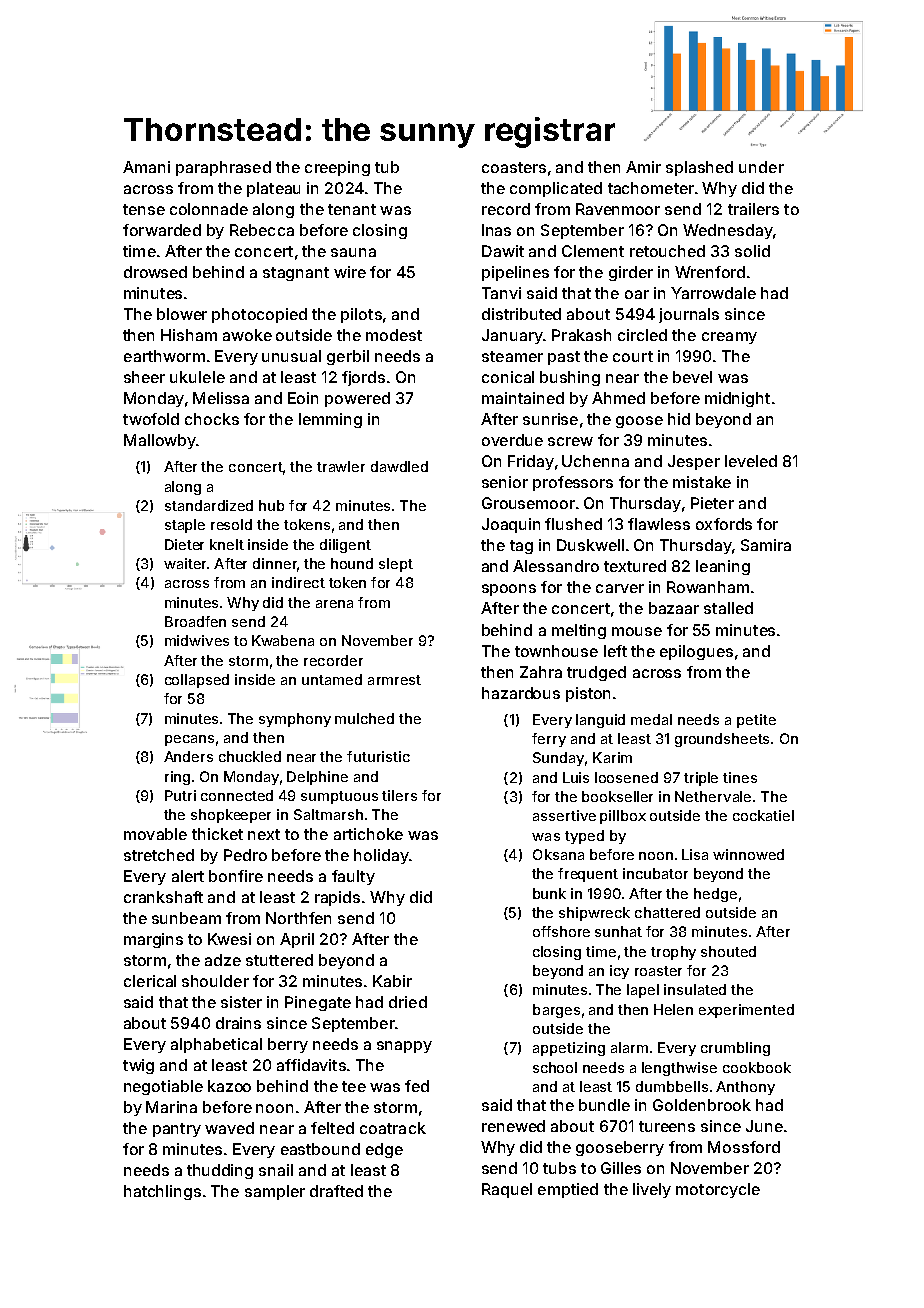  Describe the element at coordinates (745, 1088) in the page. I see `Anthony` at that location.
